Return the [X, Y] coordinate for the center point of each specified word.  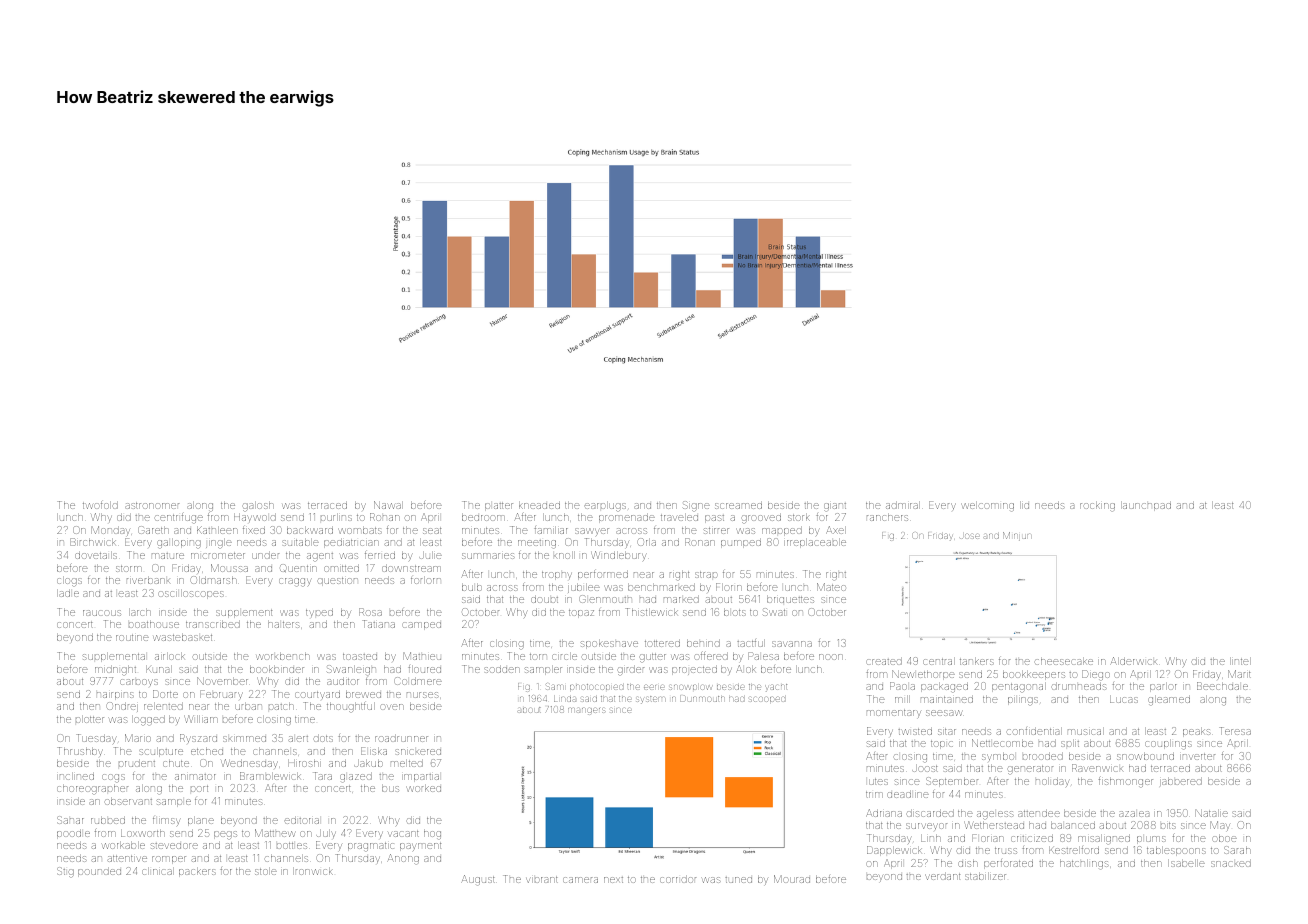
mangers [586, 711]
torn [538, 656]
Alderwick [1133, 661]
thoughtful [351, 707]
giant [835, 507]
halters [284, 624]
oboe [1224, 838]
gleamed [1169, 701]
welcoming [988, 507]
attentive [127, 858]
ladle [68, 593]
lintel [1240, 661]
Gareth [153, 530]
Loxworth [143, 833]
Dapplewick [894, 851]
